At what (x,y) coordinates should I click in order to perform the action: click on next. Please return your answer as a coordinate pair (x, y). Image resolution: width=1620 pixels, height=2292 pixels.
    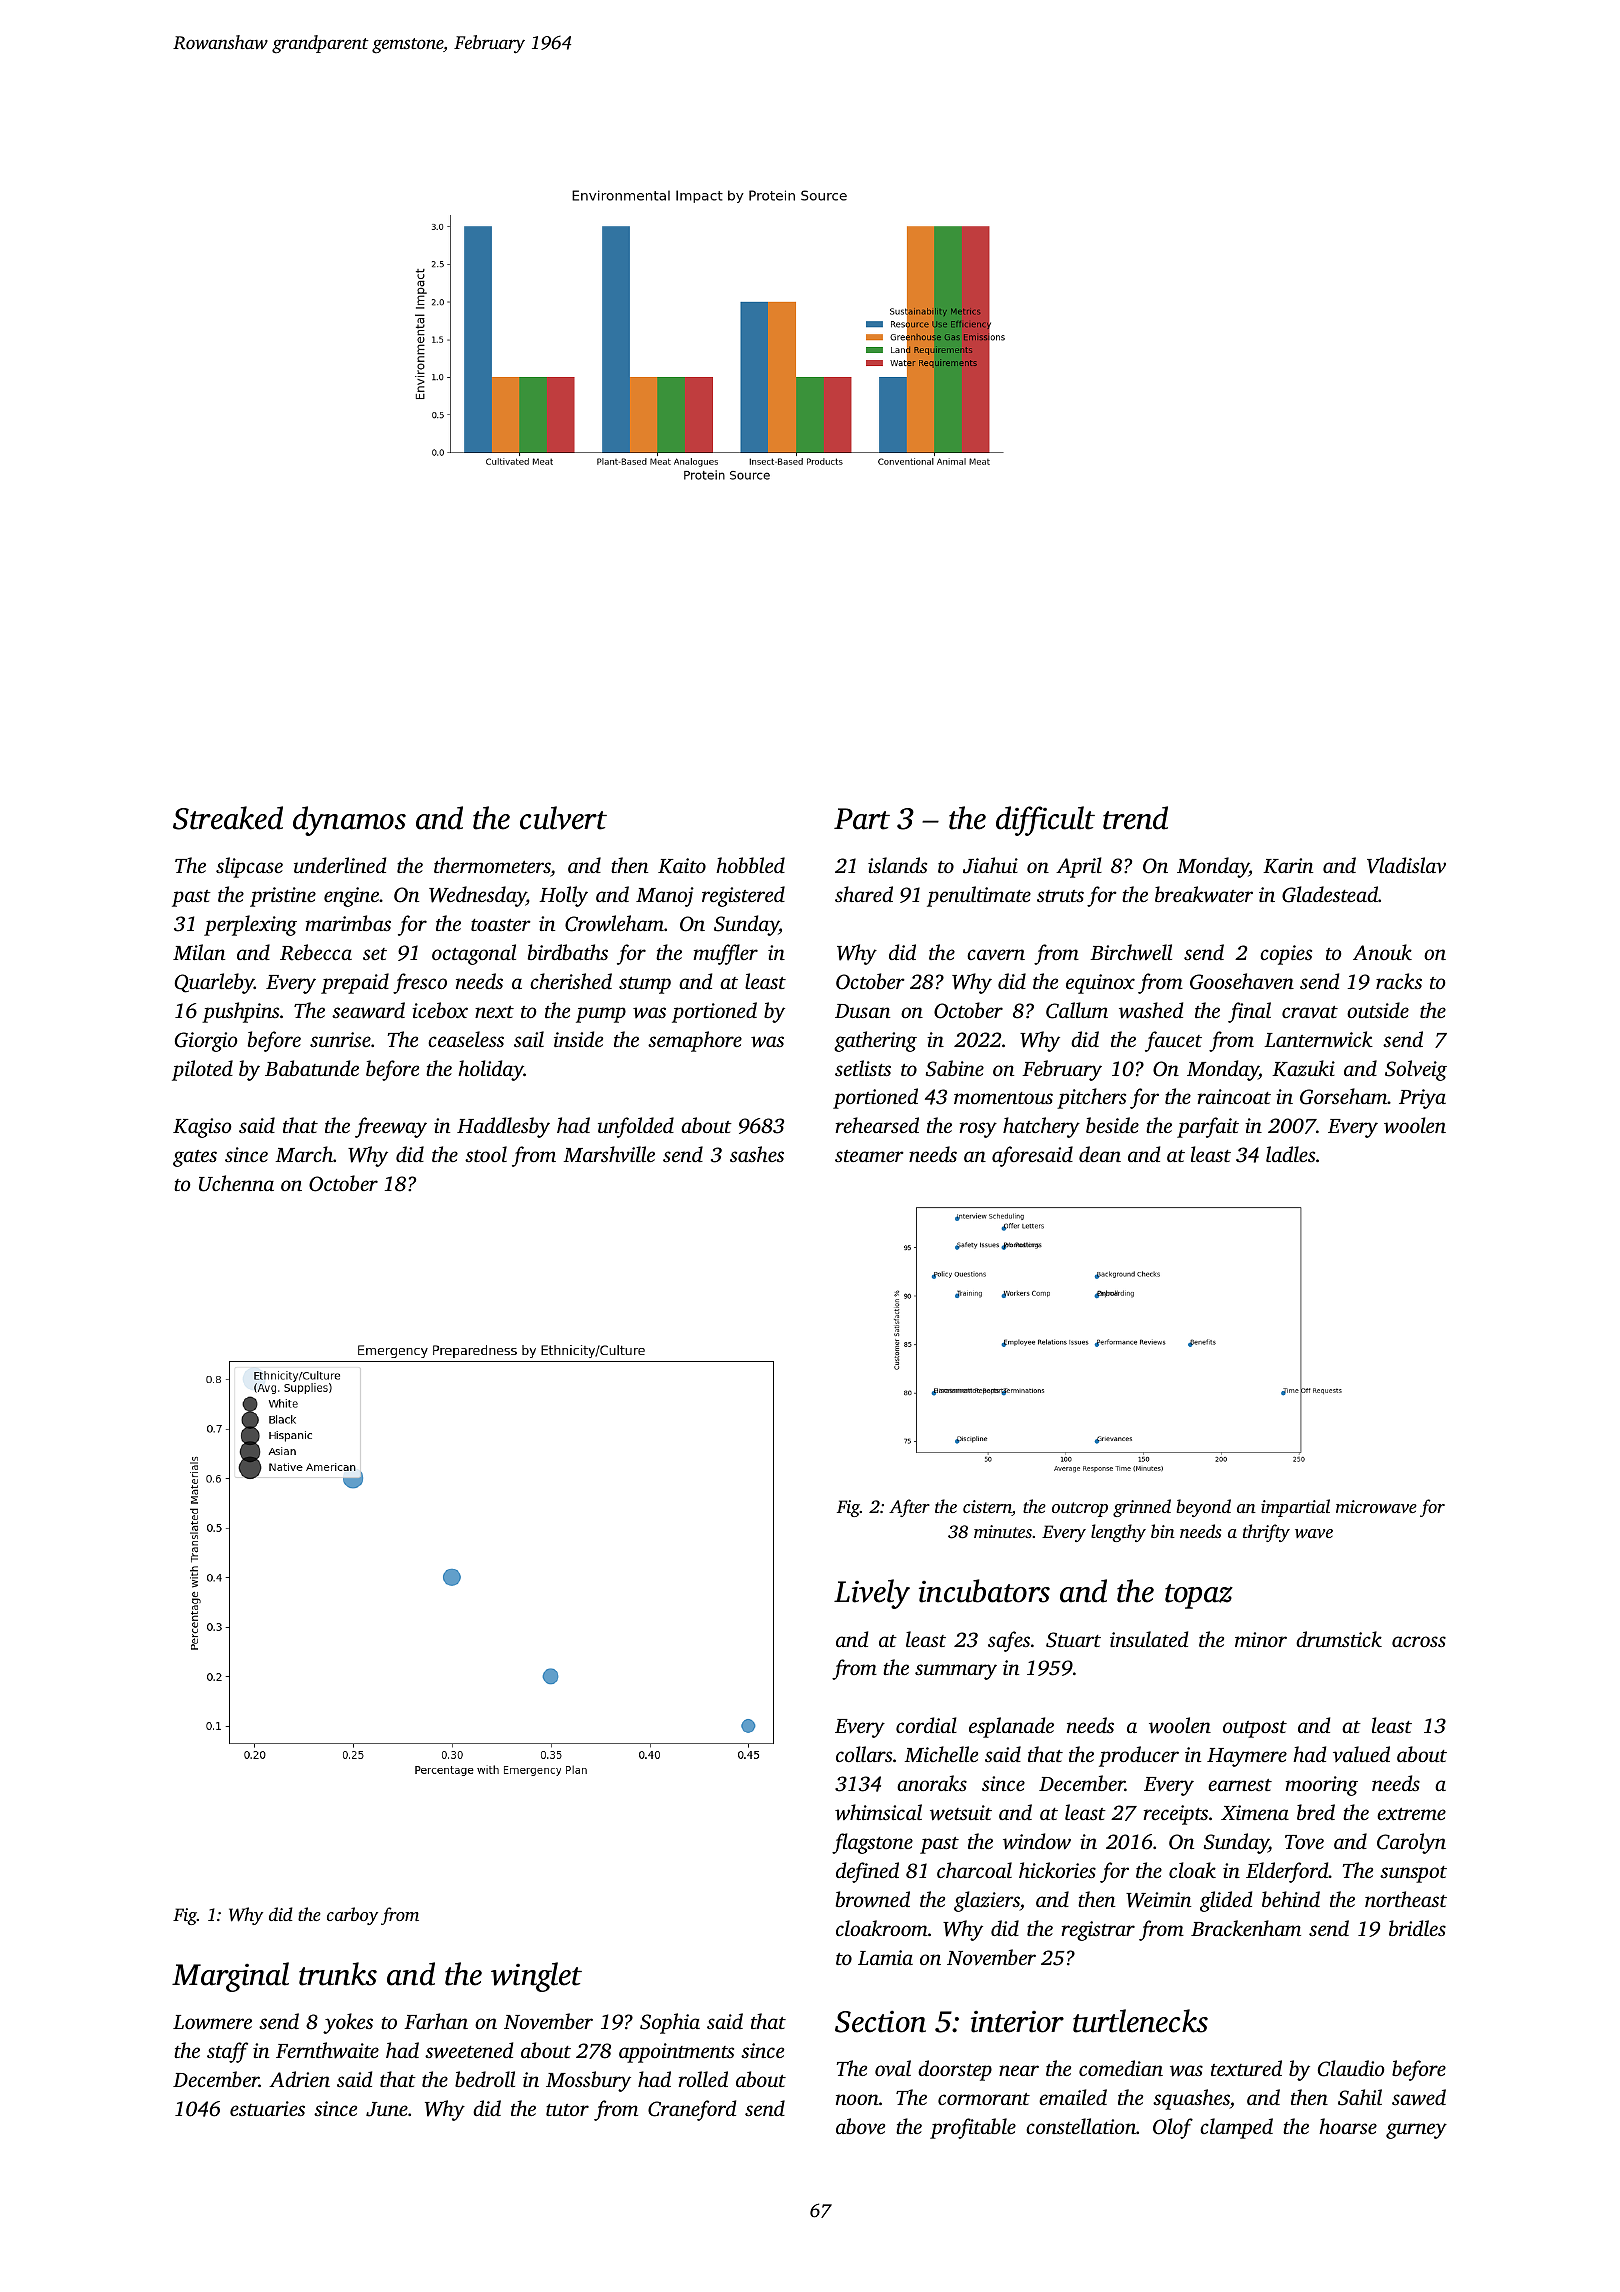
    Looking at the image, I should click on (494, 1012).
